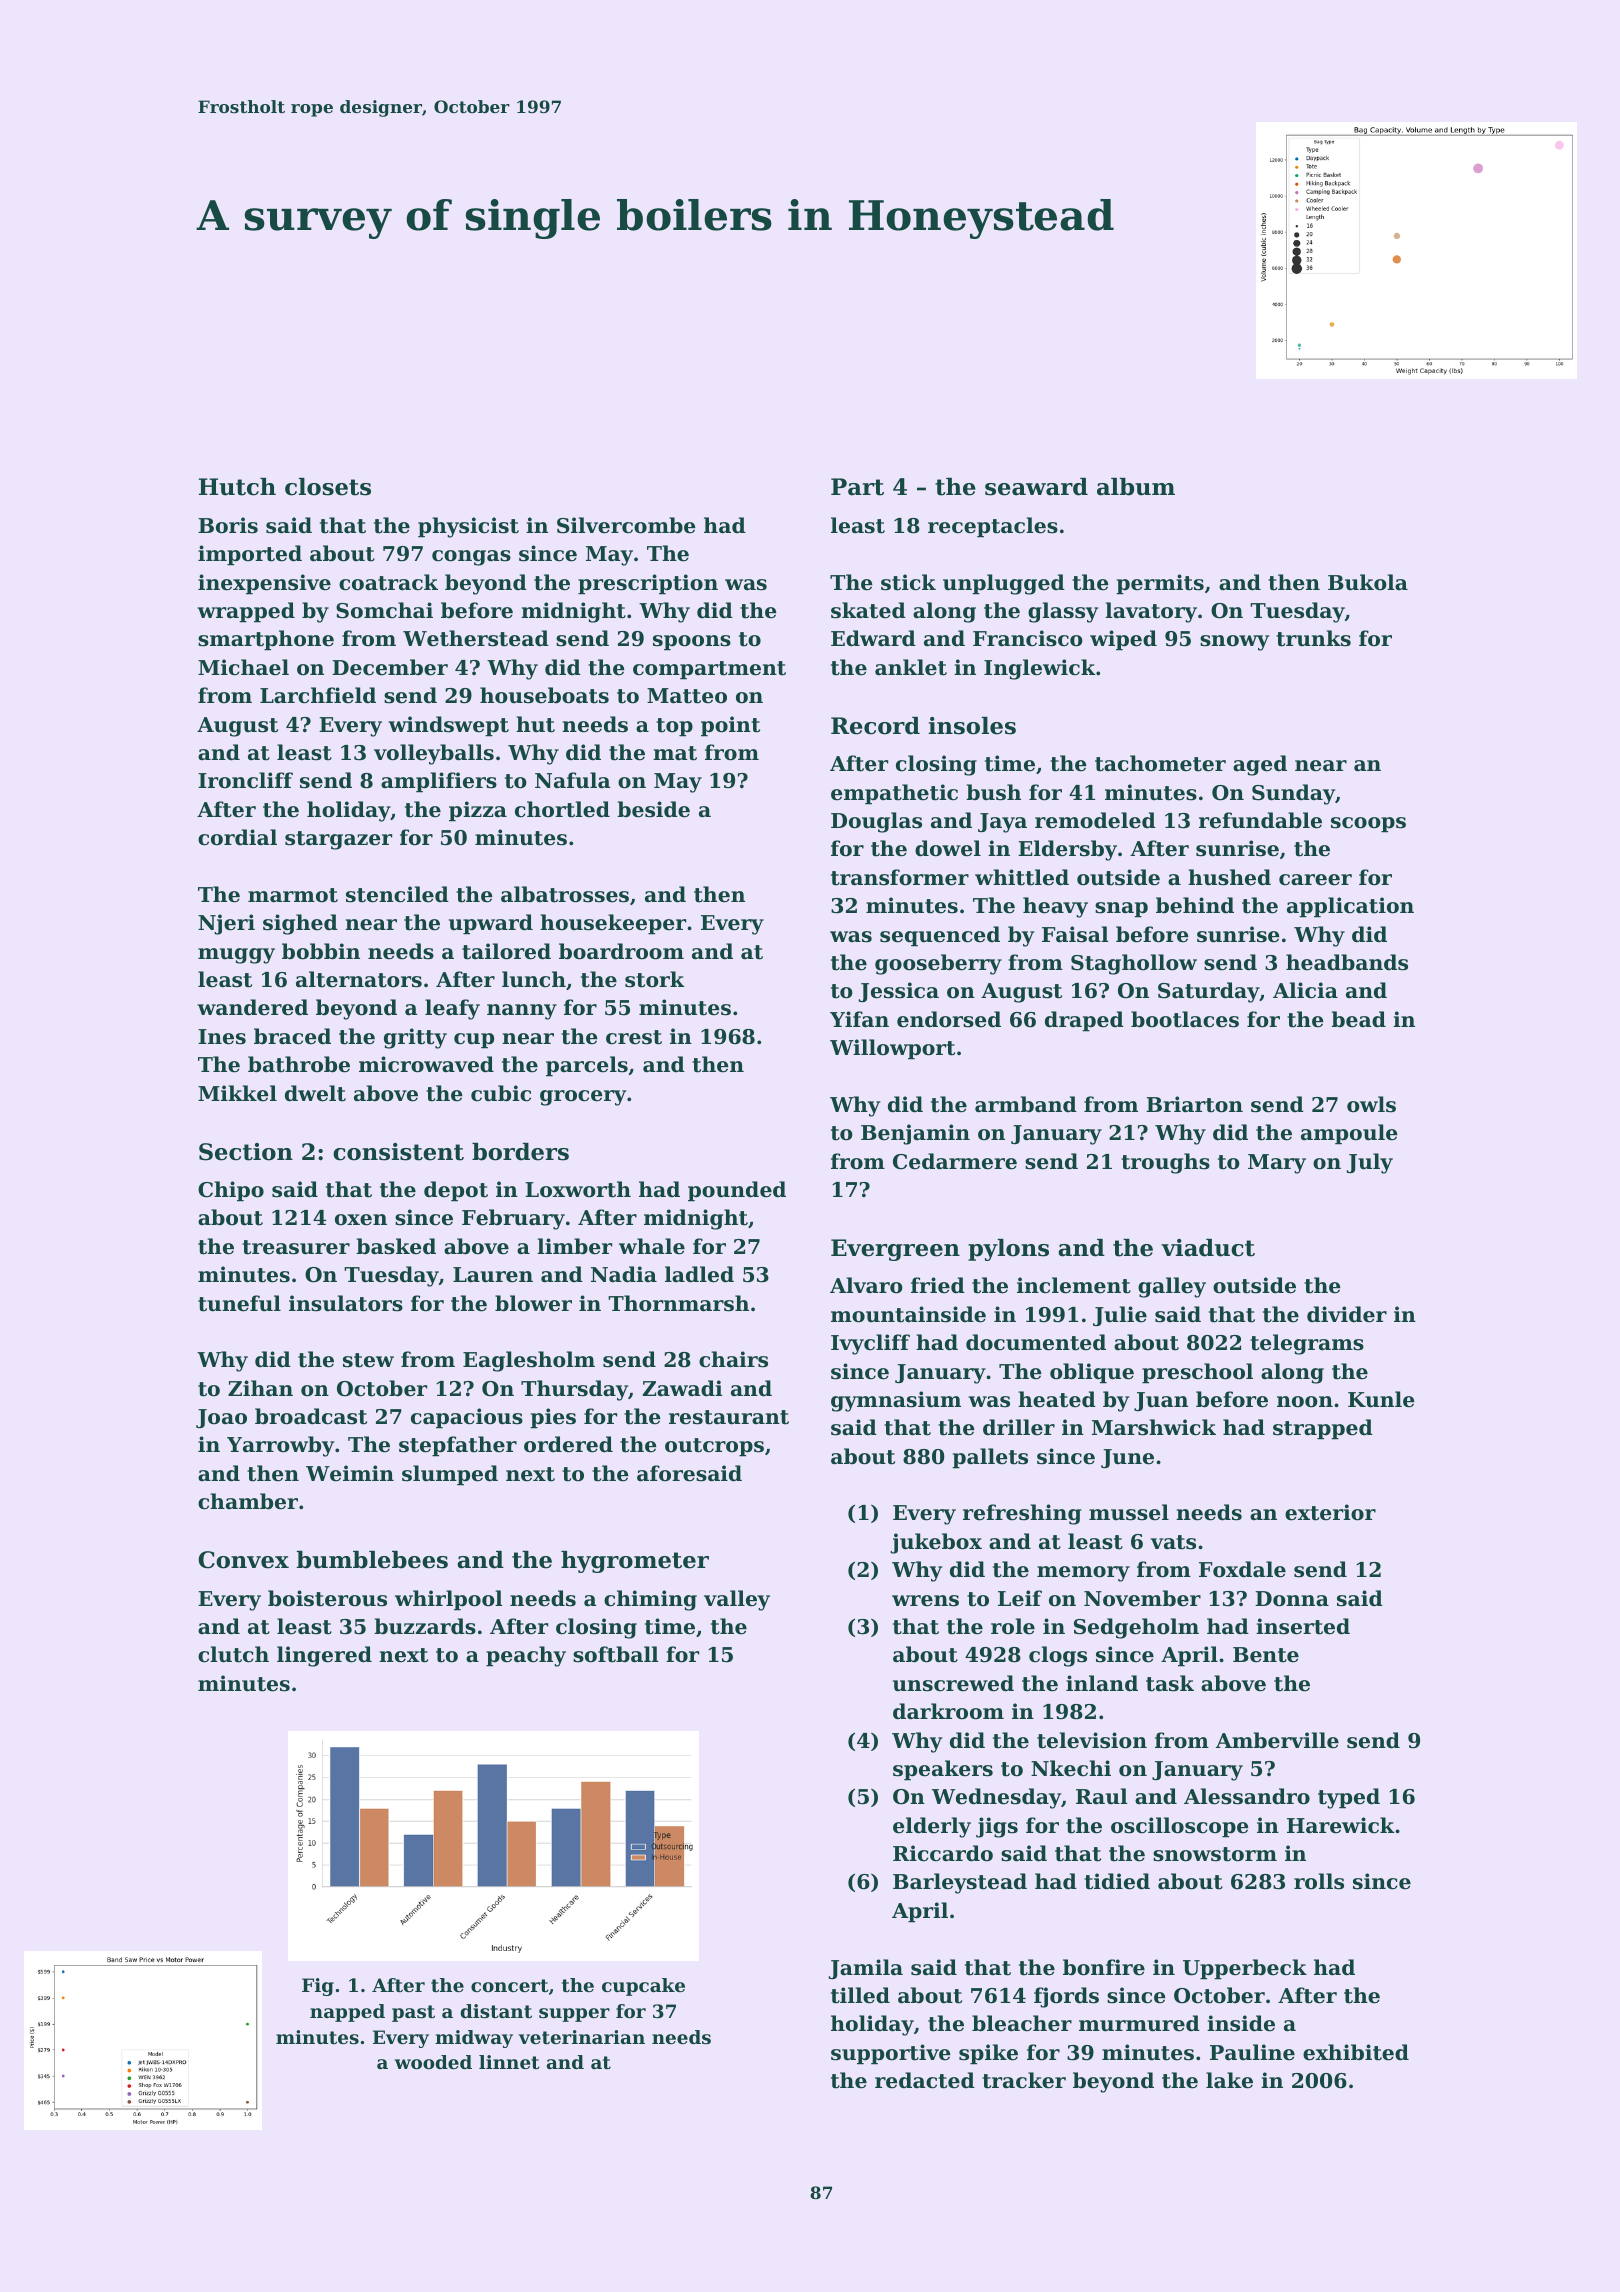 The image size is (1620, 2292). Describe the element at coordinates (1242, 1569) in the document. I see `Foxdale` at that location.
